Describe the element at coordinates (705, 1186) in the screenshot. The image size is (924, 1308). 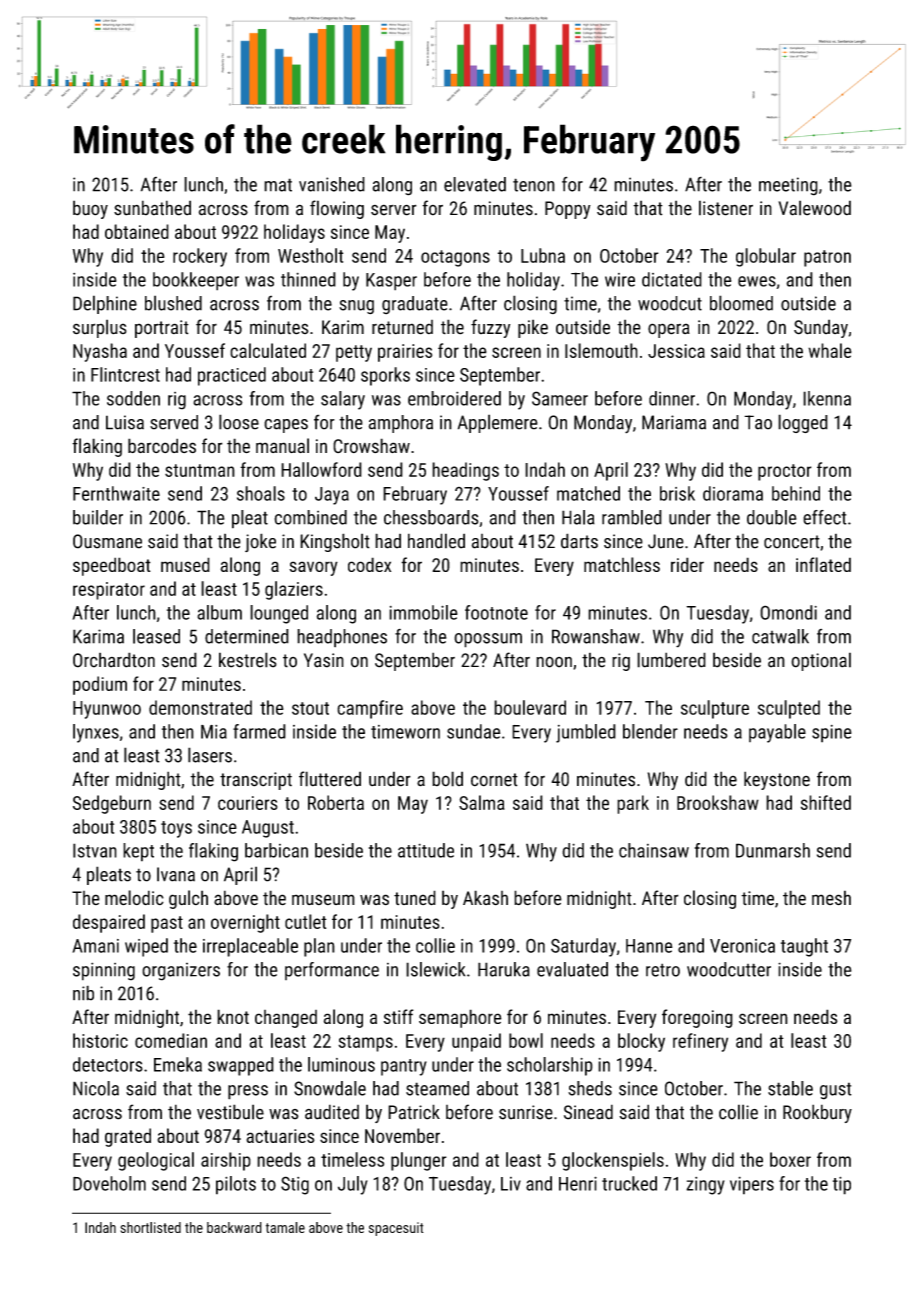
I see `zingy` at that location.
